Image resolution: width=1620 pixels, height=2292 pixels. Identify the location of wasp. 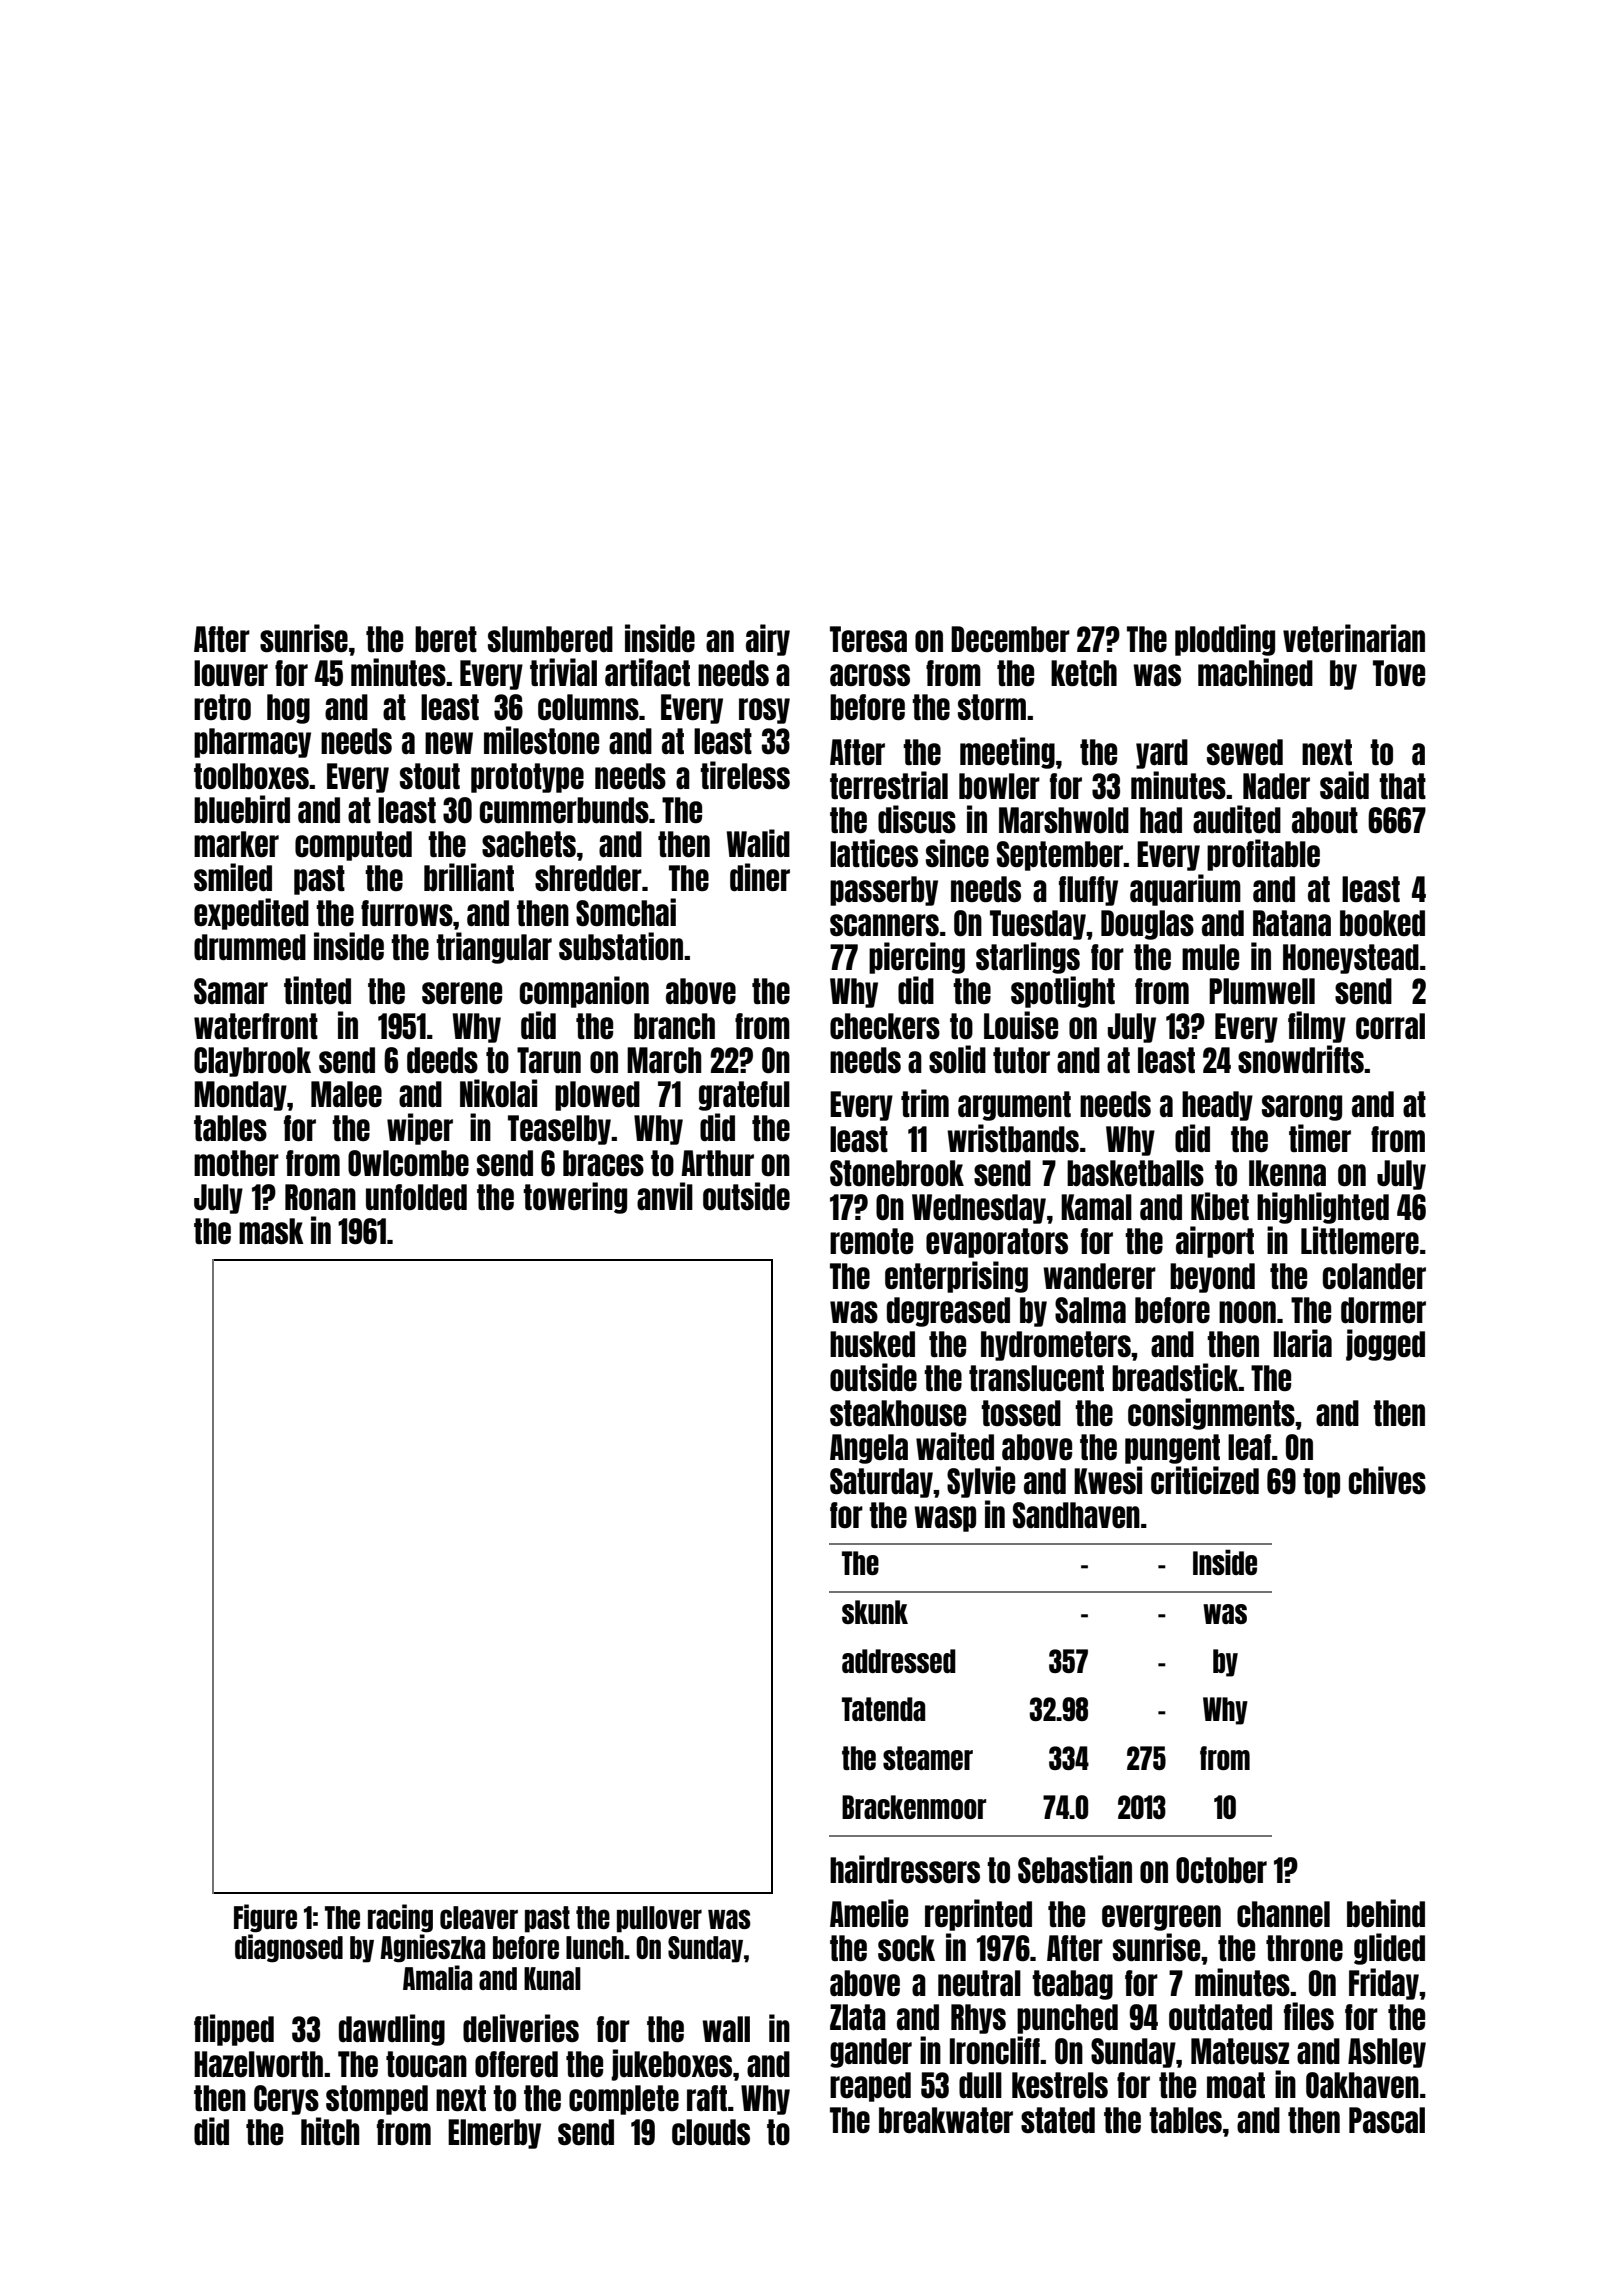
(945, 1519).
